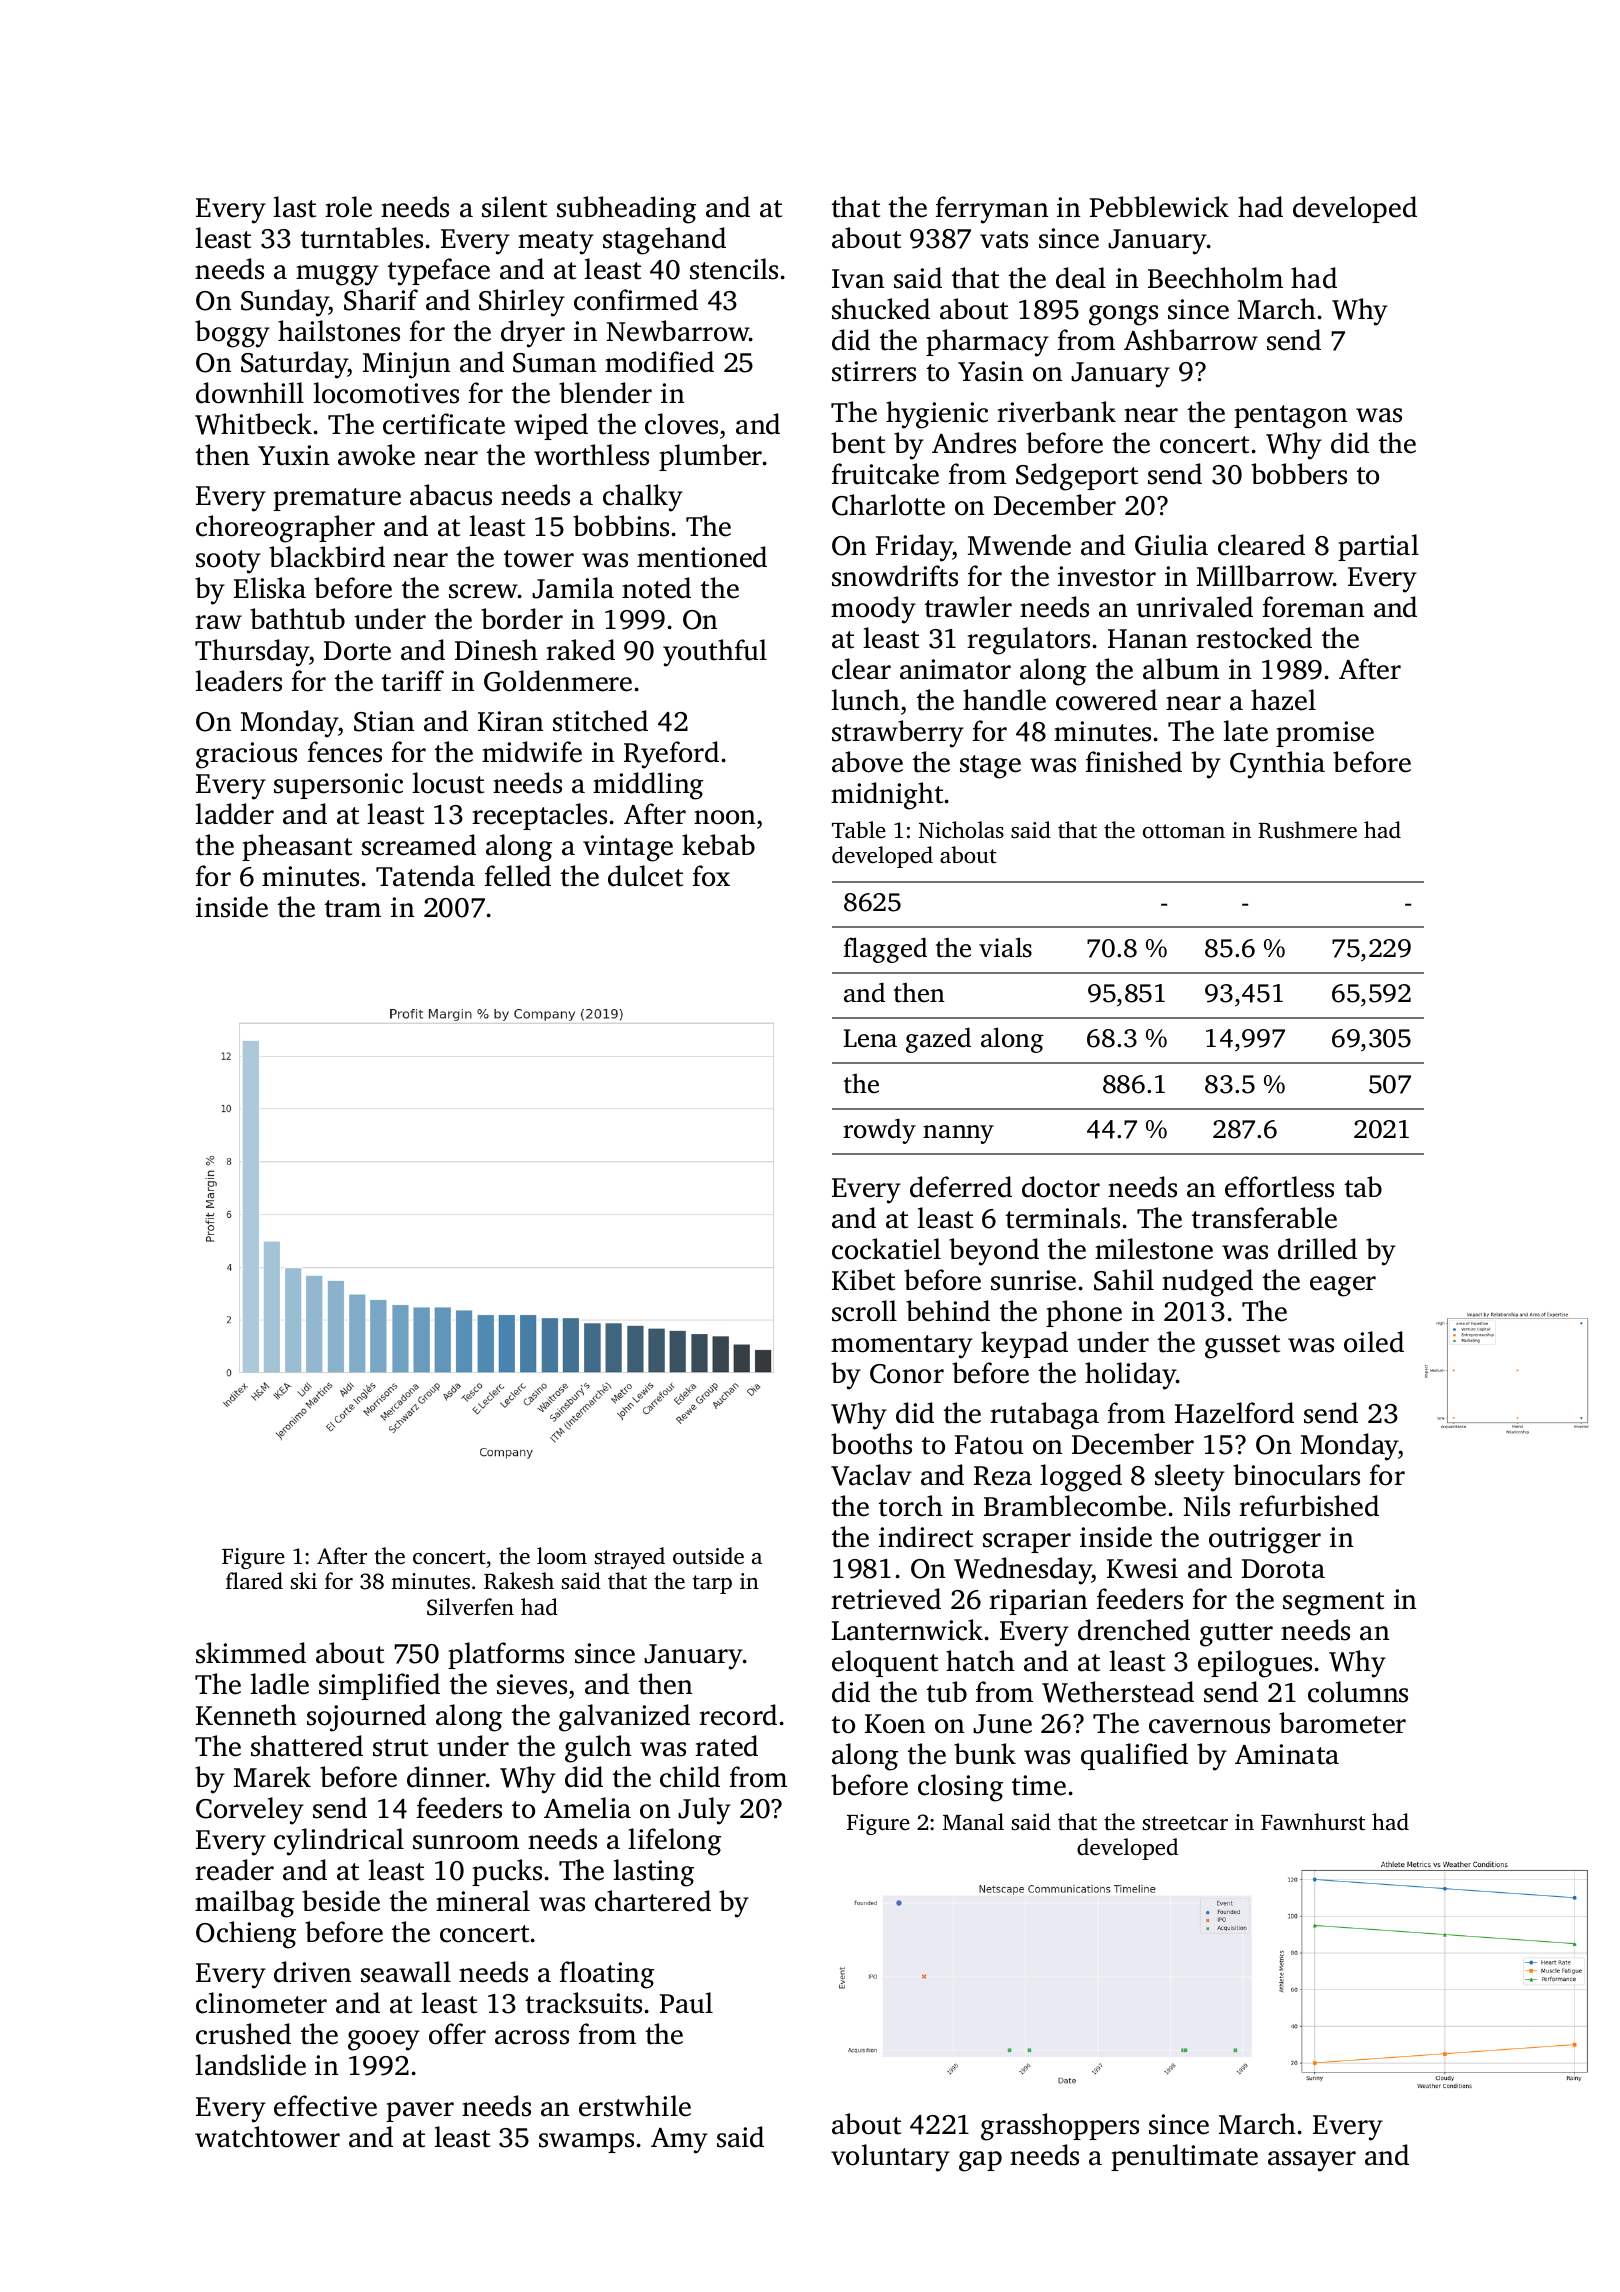  Describe the element at coordinates (886, 1599) in the screenshot. I see `retrieved` at that location.
